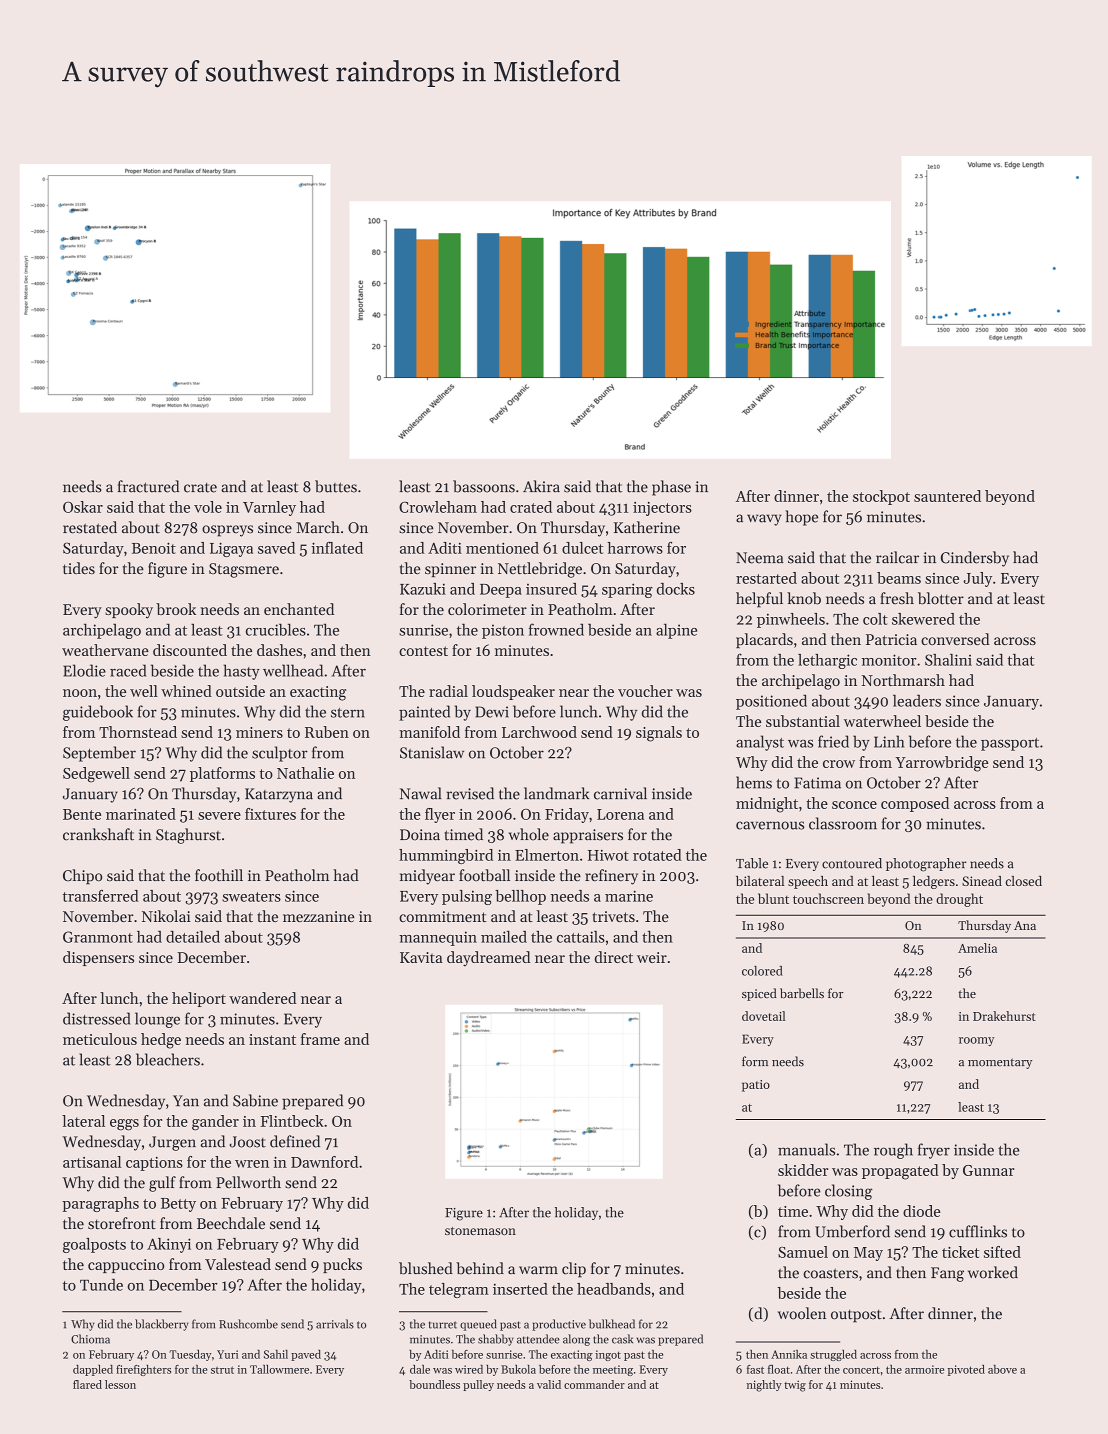 The height and width of the document is (1434, 1108). Describe the element at coordinates (421, 957) in the document. I see `Kavita` at that location.
